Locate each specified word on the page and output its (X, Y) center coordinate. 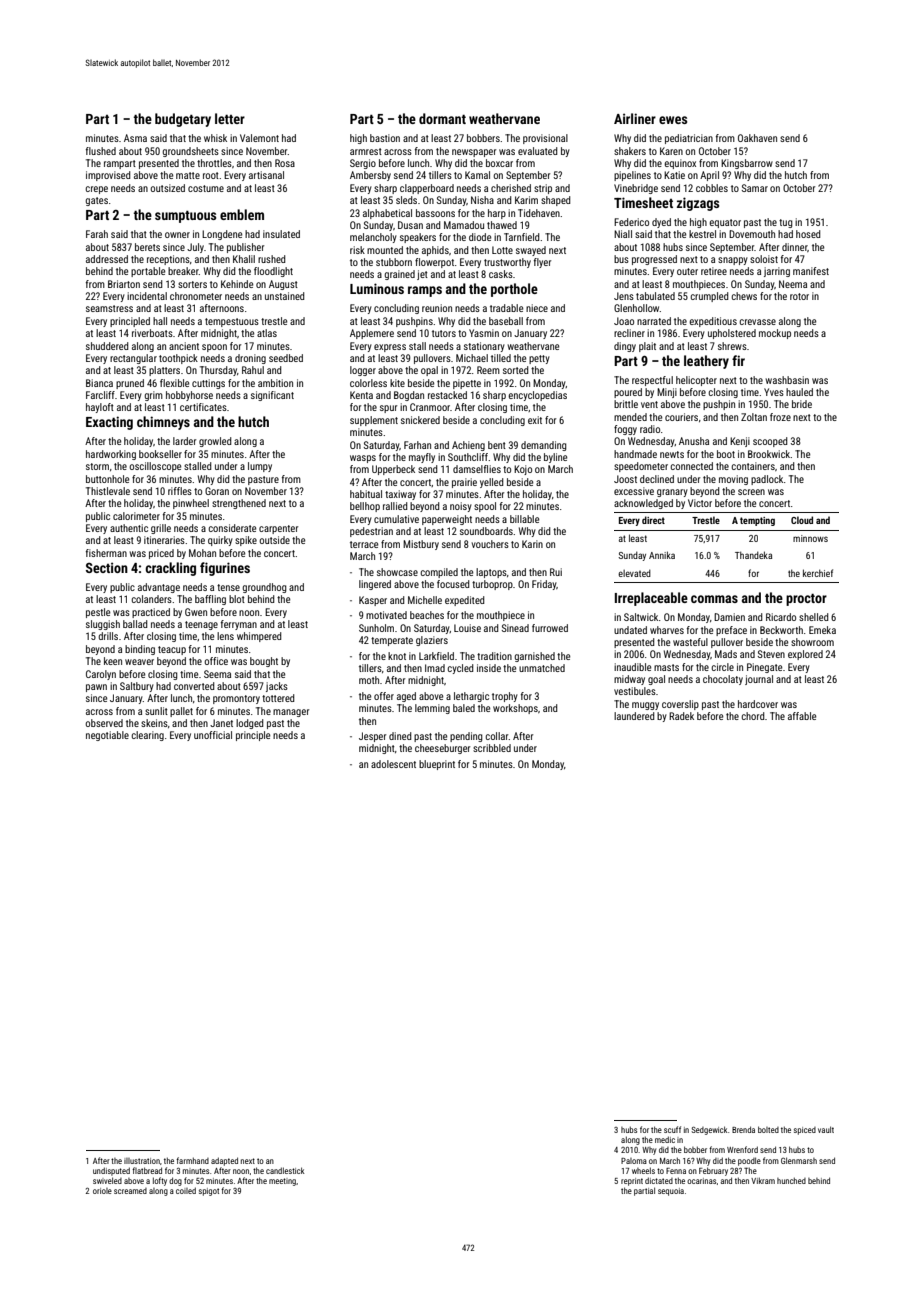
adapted (224, 1161)
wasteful (690, 642)
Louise (467, 628)
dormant (442, 118)
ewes (673, 120)
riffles (180, 491)
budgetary (183, 120)
